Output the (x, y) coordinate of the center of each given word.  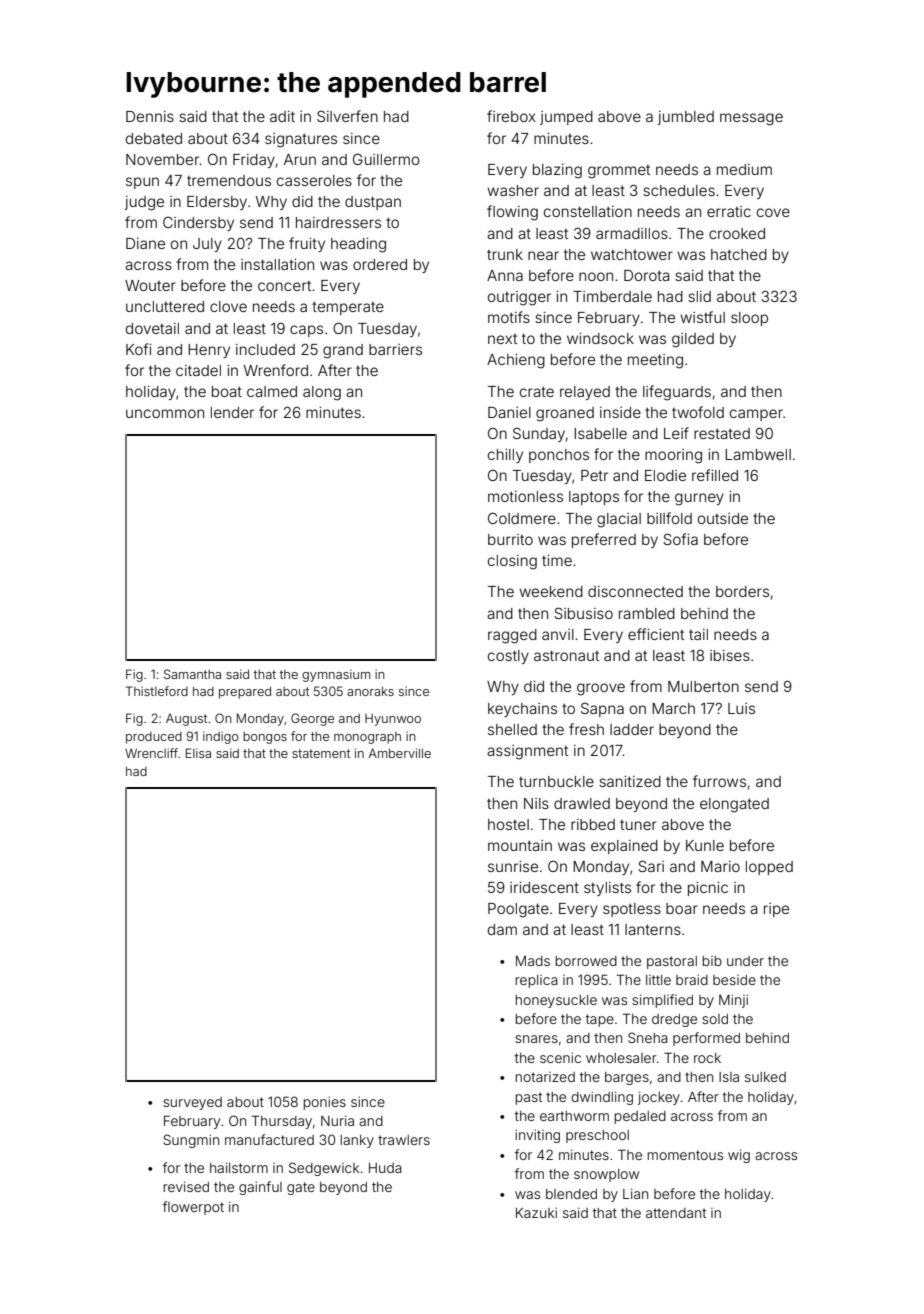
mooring (673, 456)
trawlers (404, 1140)
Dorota (646, 275)
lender (232, 412)
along (322, 393)
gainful (260, 1188)
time (557, 560)
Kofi (138, 349)
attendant (676, 1213)
